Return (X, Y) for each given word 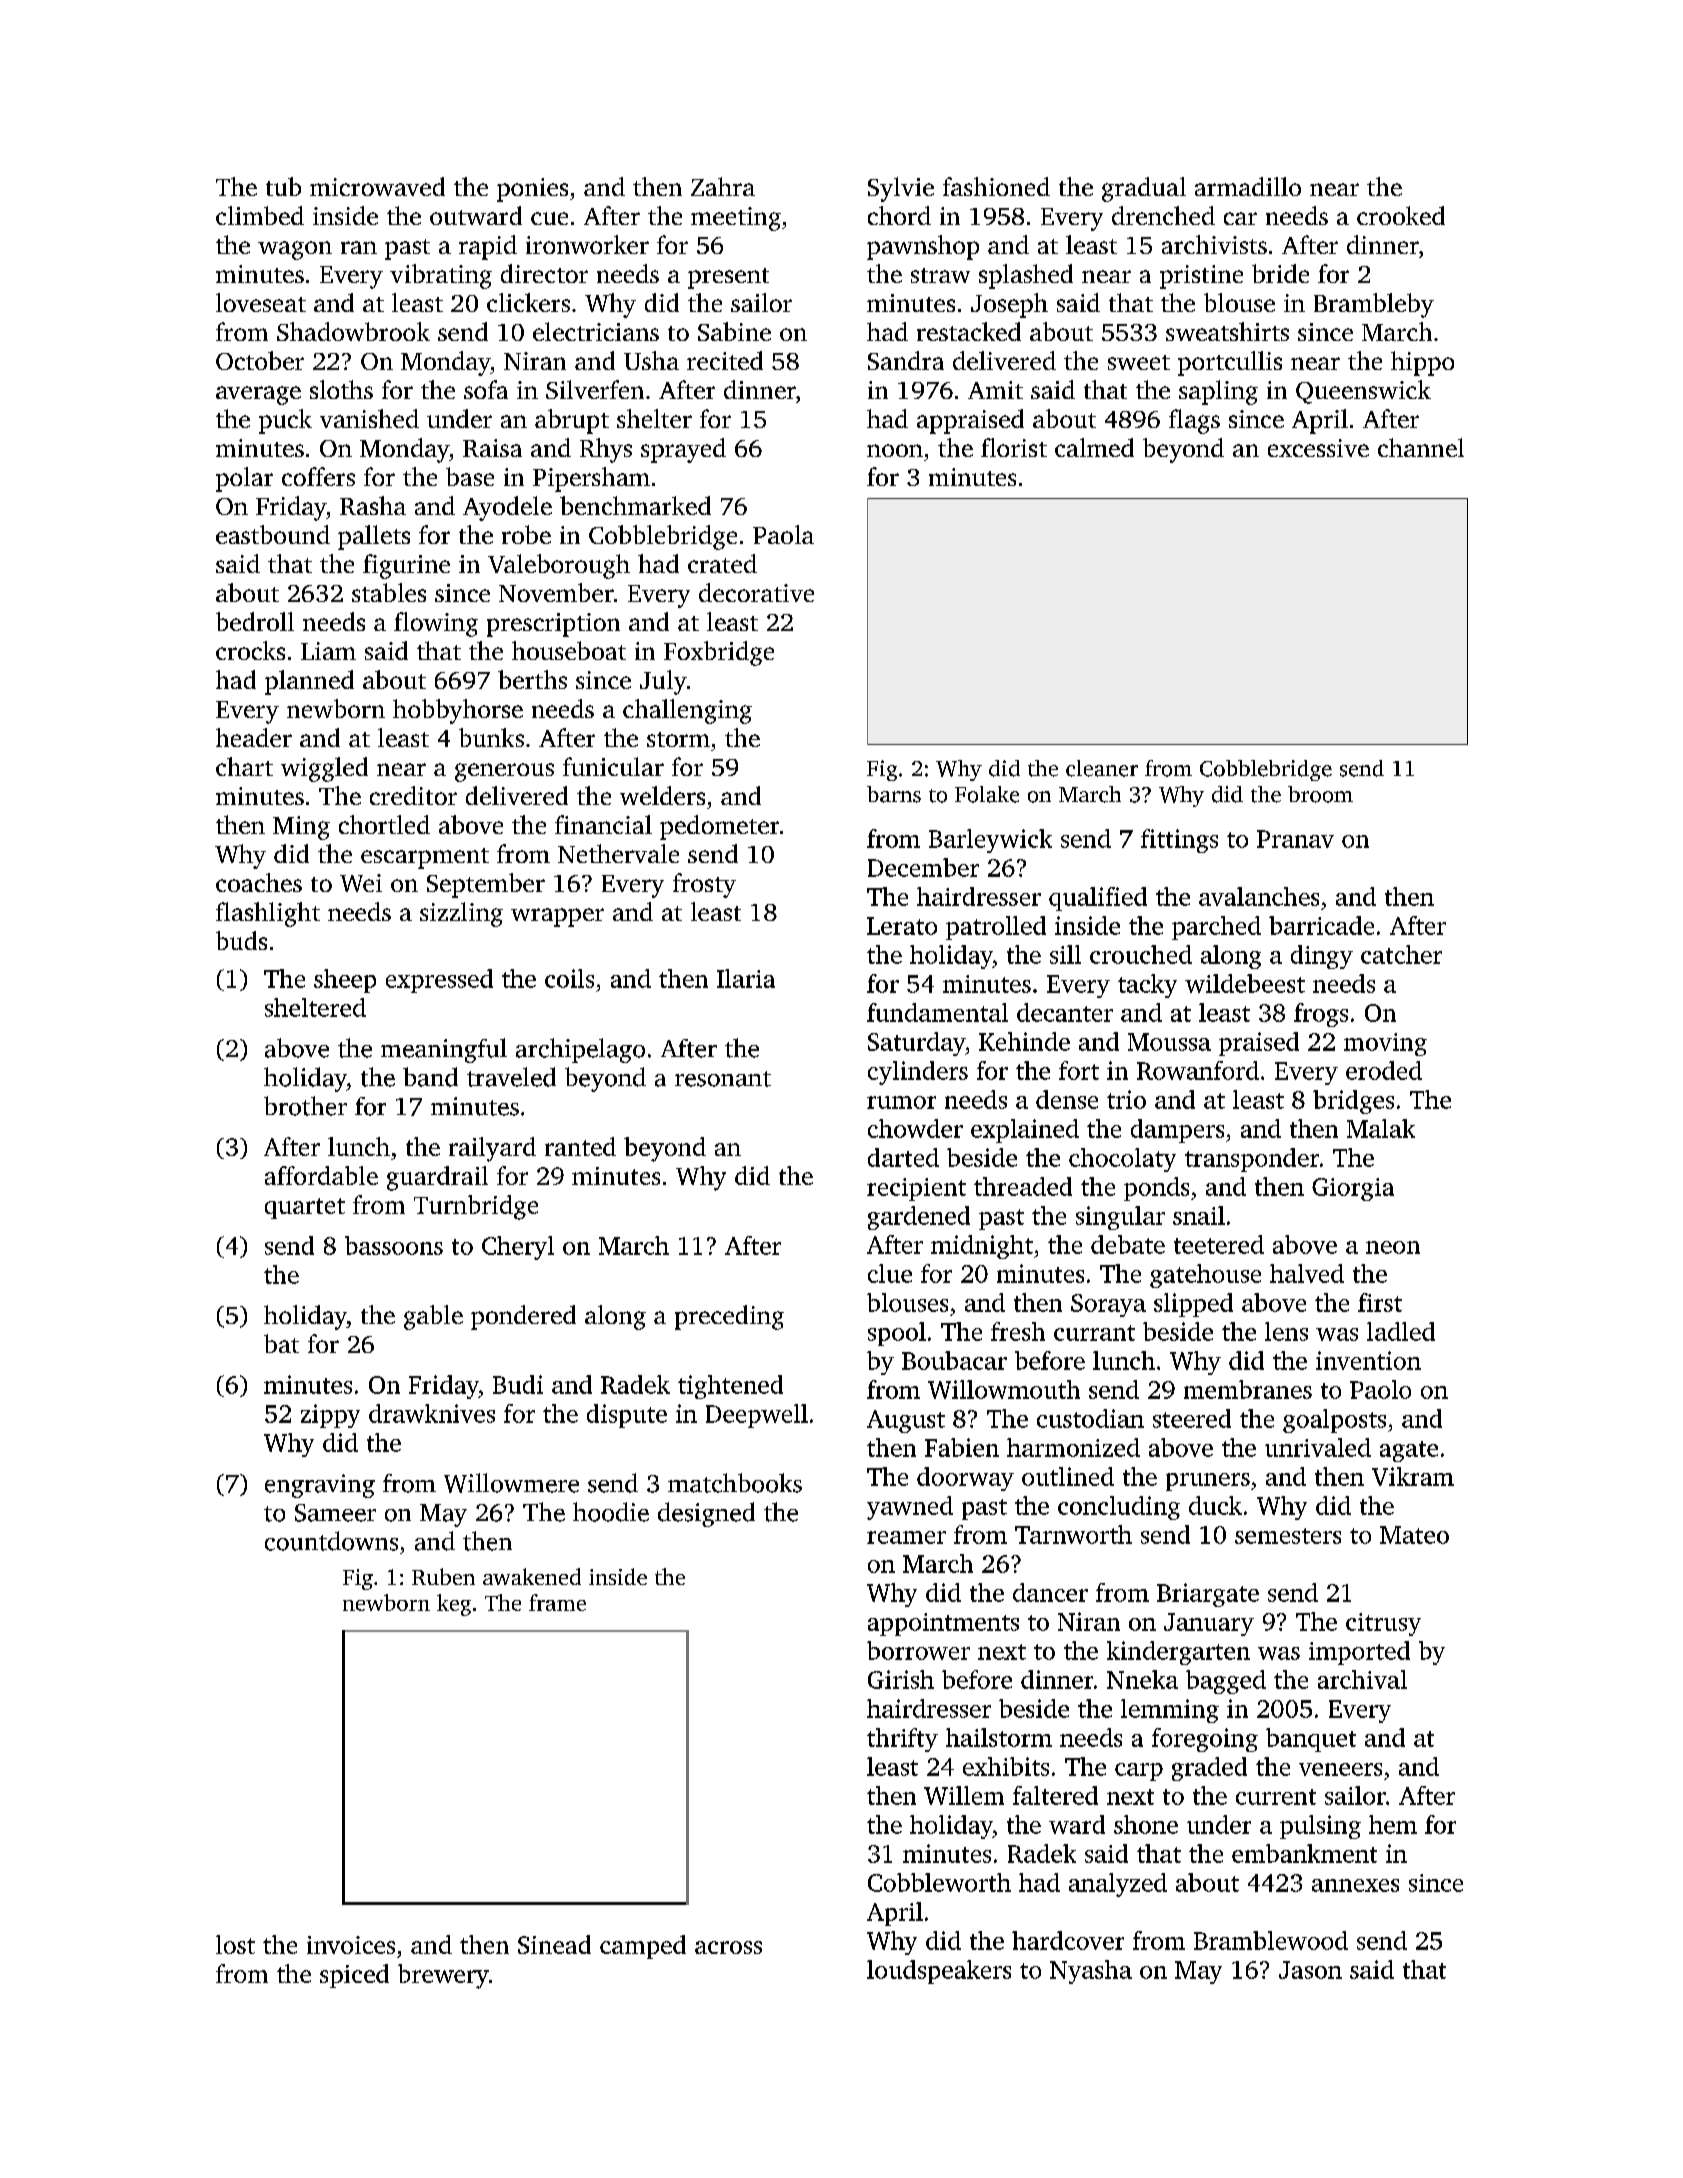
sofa (486, 389)
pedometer (719, 827)
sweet (1139, 362)
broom (1320, 794)
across (728, 1947)
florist (1014, 447)
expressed (439, 981)
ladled (1401, 1331)
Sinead (554, 1944)
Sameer (335, 1513)
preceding (729, 1317)
